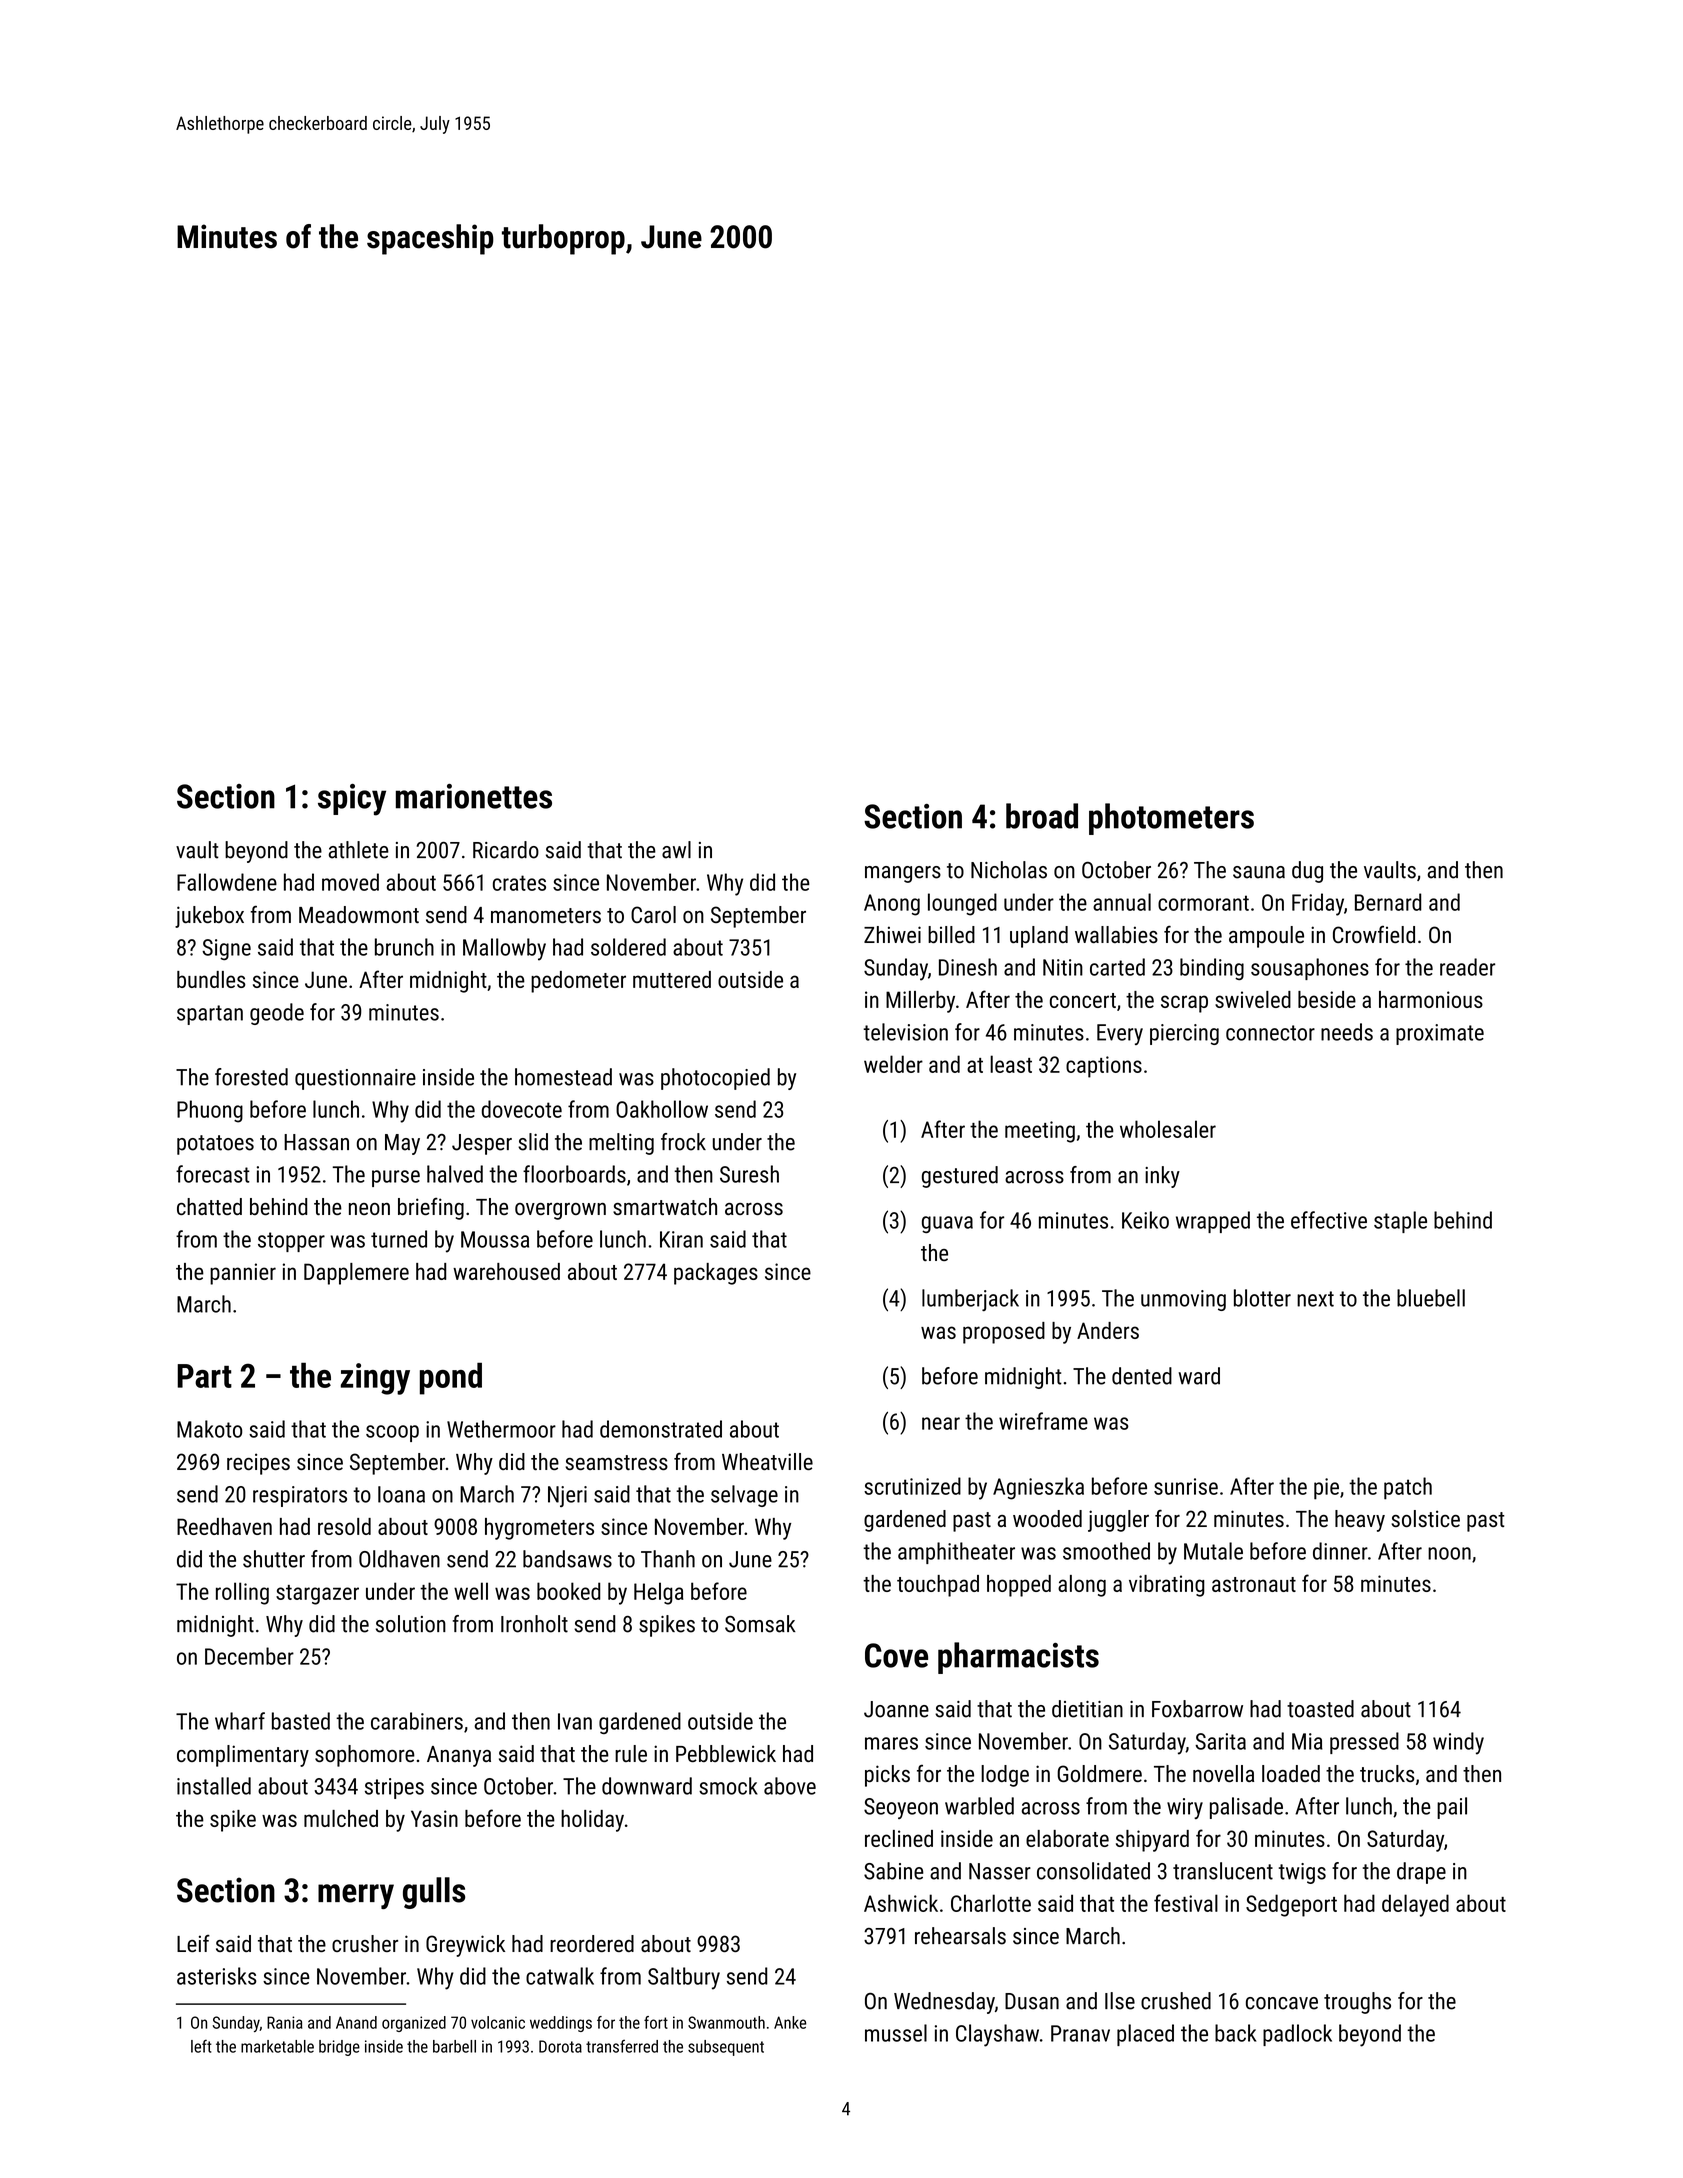  I want to click on December, so click(249, 1656).
